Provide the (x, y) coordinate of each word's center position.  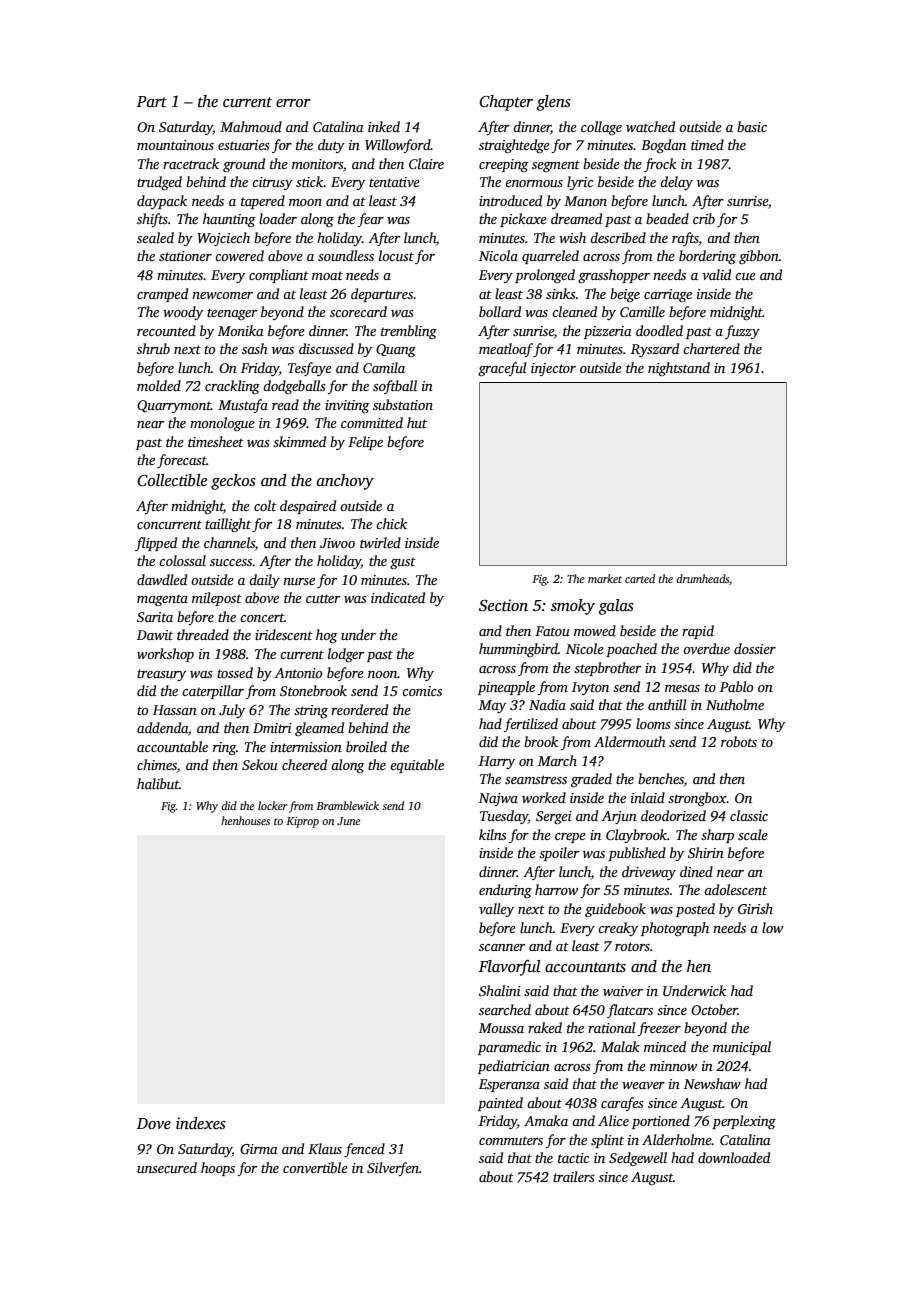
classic (749, 815)
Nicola (498, 255)
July (232, 711)
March (557, 760)
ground (244, 165)
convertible (315, 1167)
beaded (667, 218)
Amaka (546, 1120)
